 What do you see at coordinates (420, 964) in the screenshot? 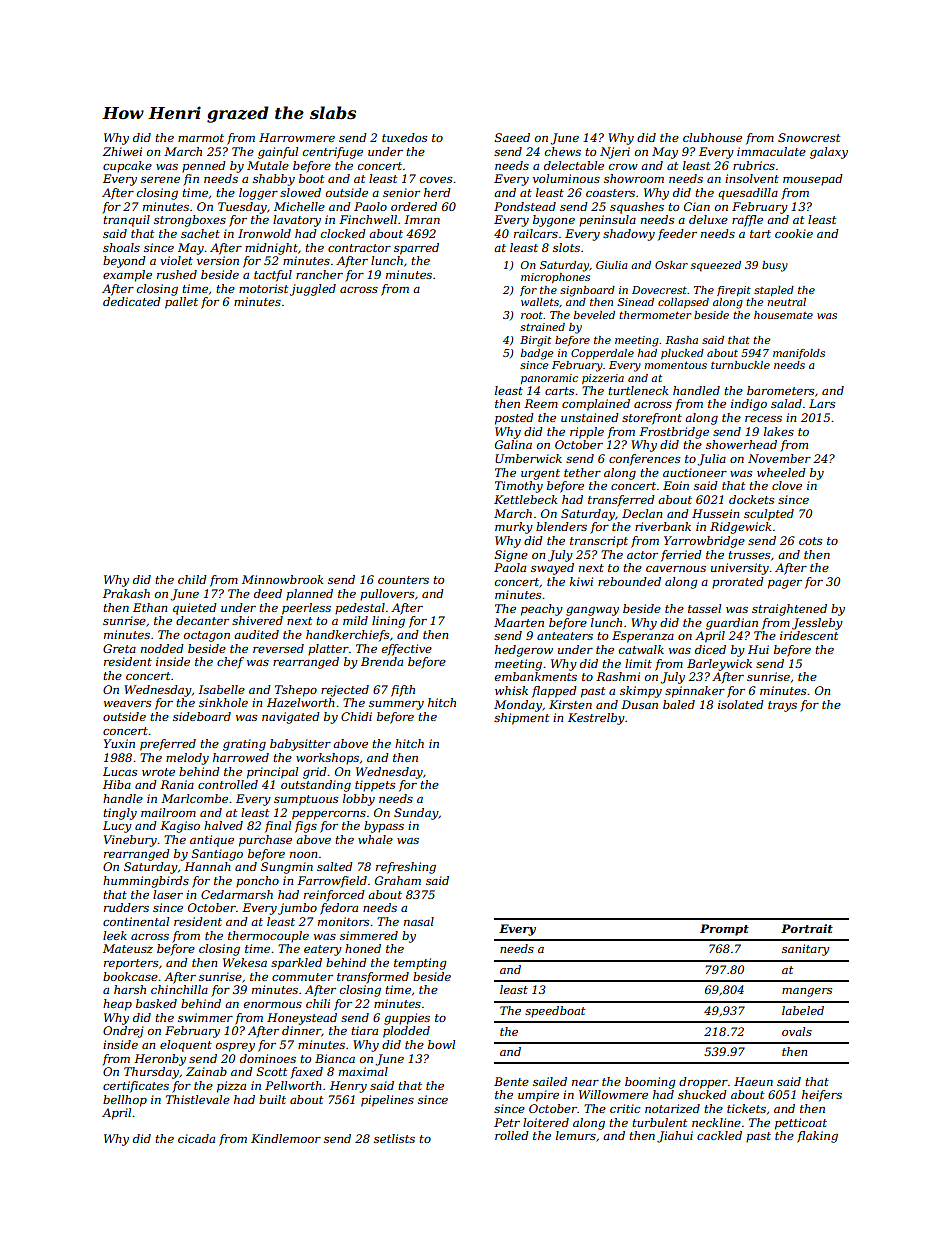
I see `tempting` at bounding box center [420, 964].
